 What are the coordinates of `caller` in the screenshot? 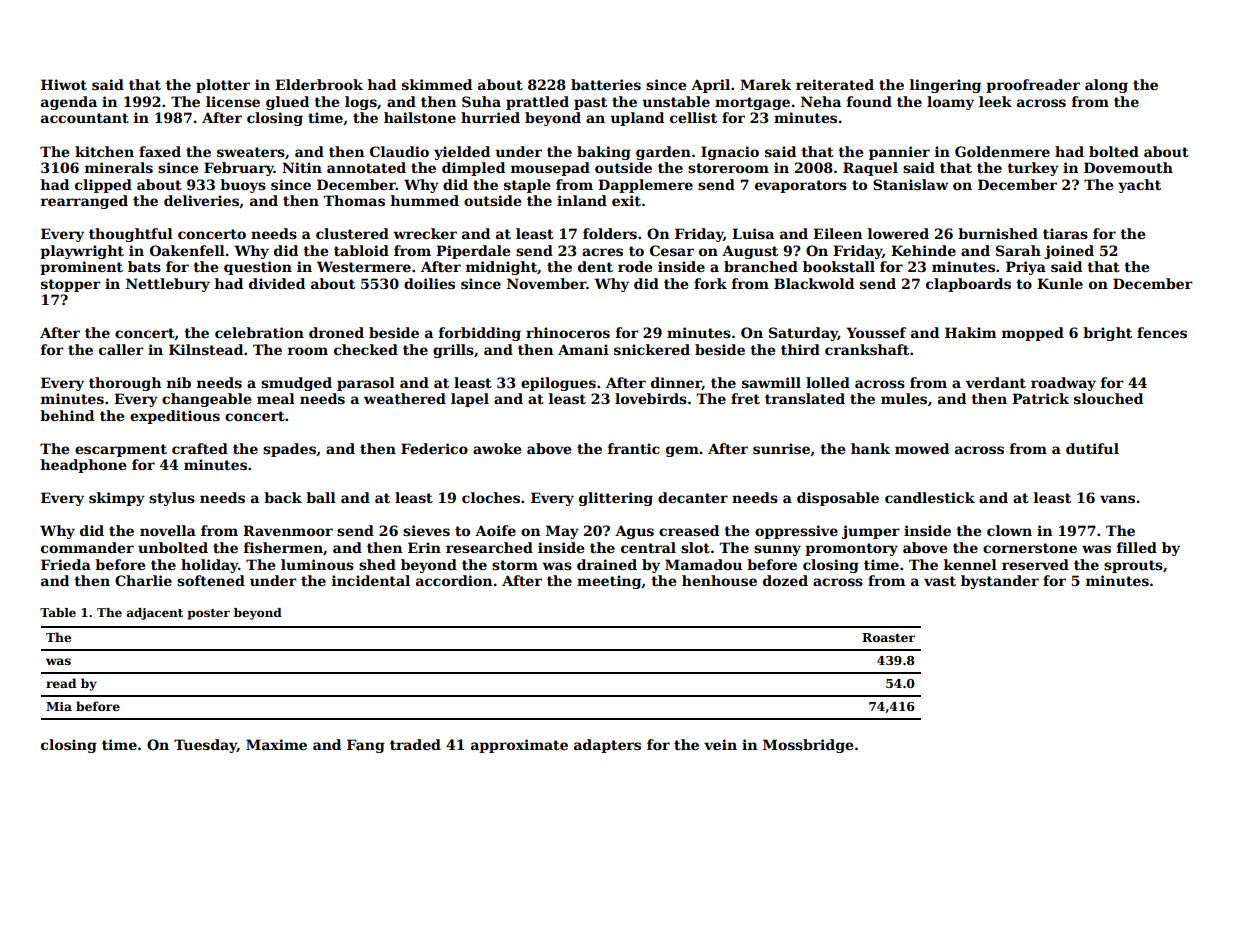 It's located at (121, 349).
